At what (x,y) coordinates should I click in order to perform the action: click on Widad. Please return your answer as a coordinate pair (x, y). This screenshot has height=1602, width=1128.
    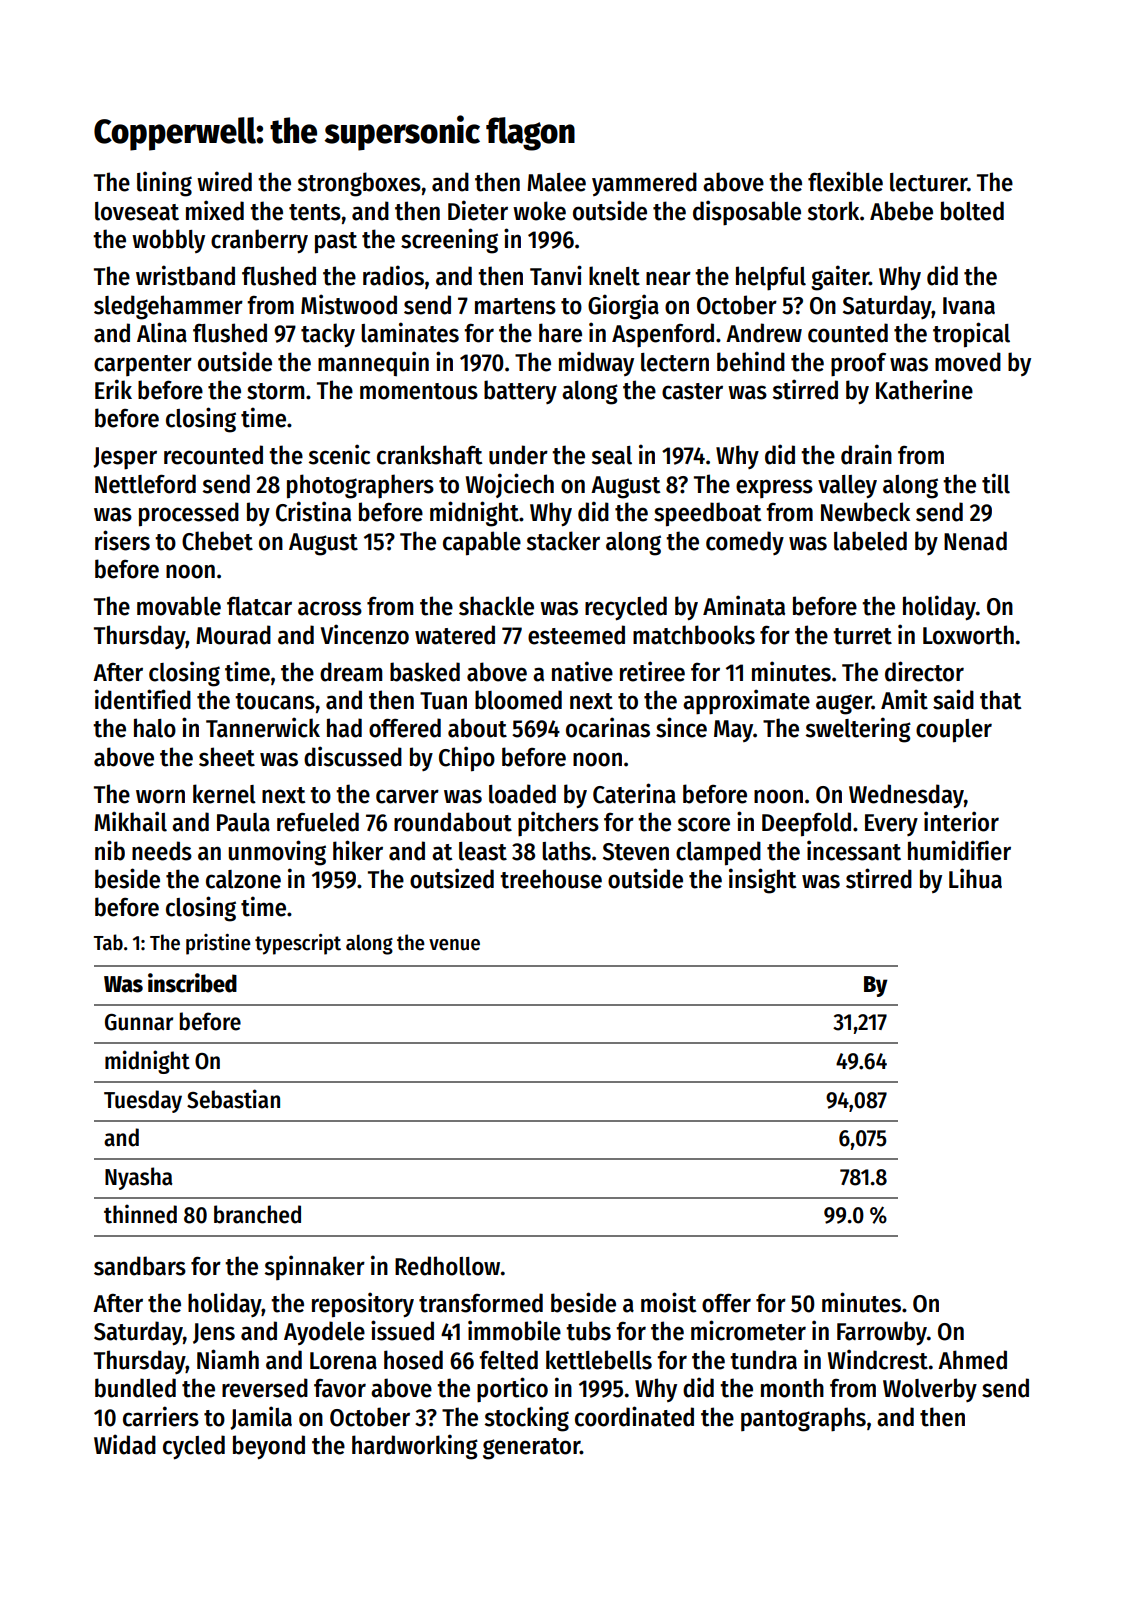
    Looking at the image, I should click on (125, 1444).
